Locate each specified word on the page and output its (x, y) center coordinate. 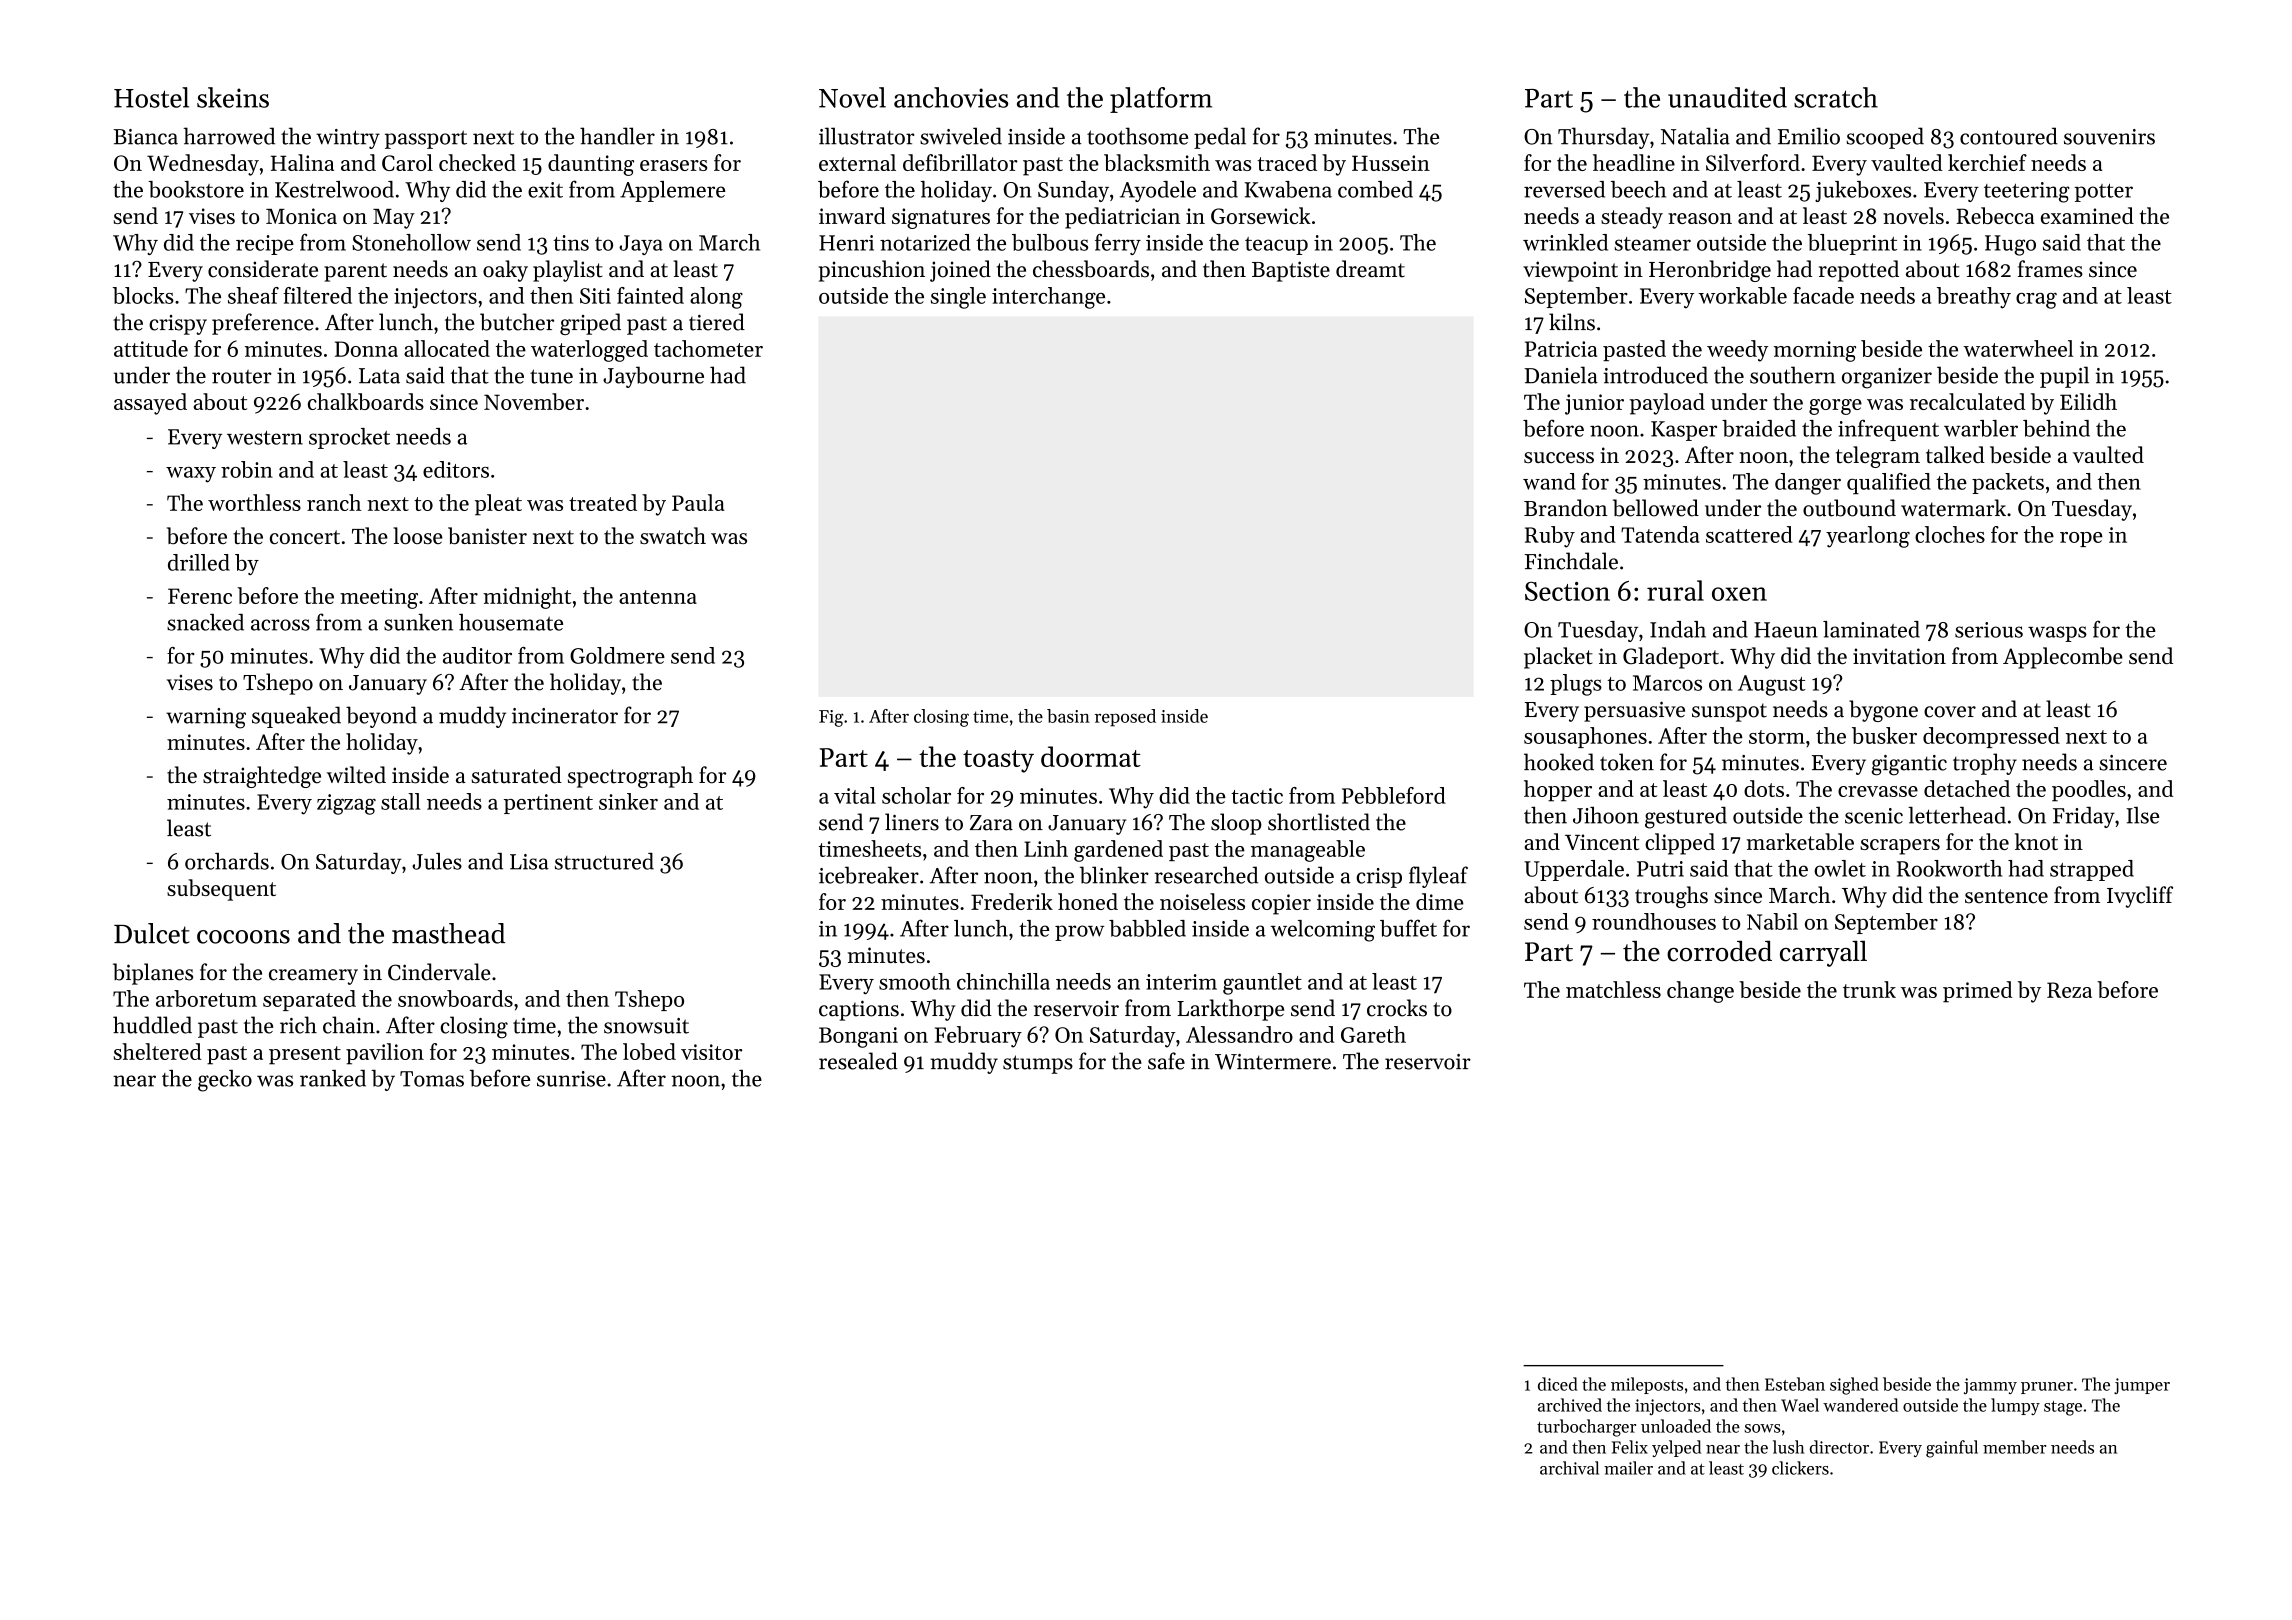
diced (1558, 1384)
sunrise (571, 1079)
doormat (1091, 756)
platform (1161, 100)
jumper (2142, 1386)
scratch (1836, 97)
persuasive (1634, 711)
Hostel (151, 97)
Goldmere (617, 655)
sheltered (157, 1051)
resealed (858, 1061)
